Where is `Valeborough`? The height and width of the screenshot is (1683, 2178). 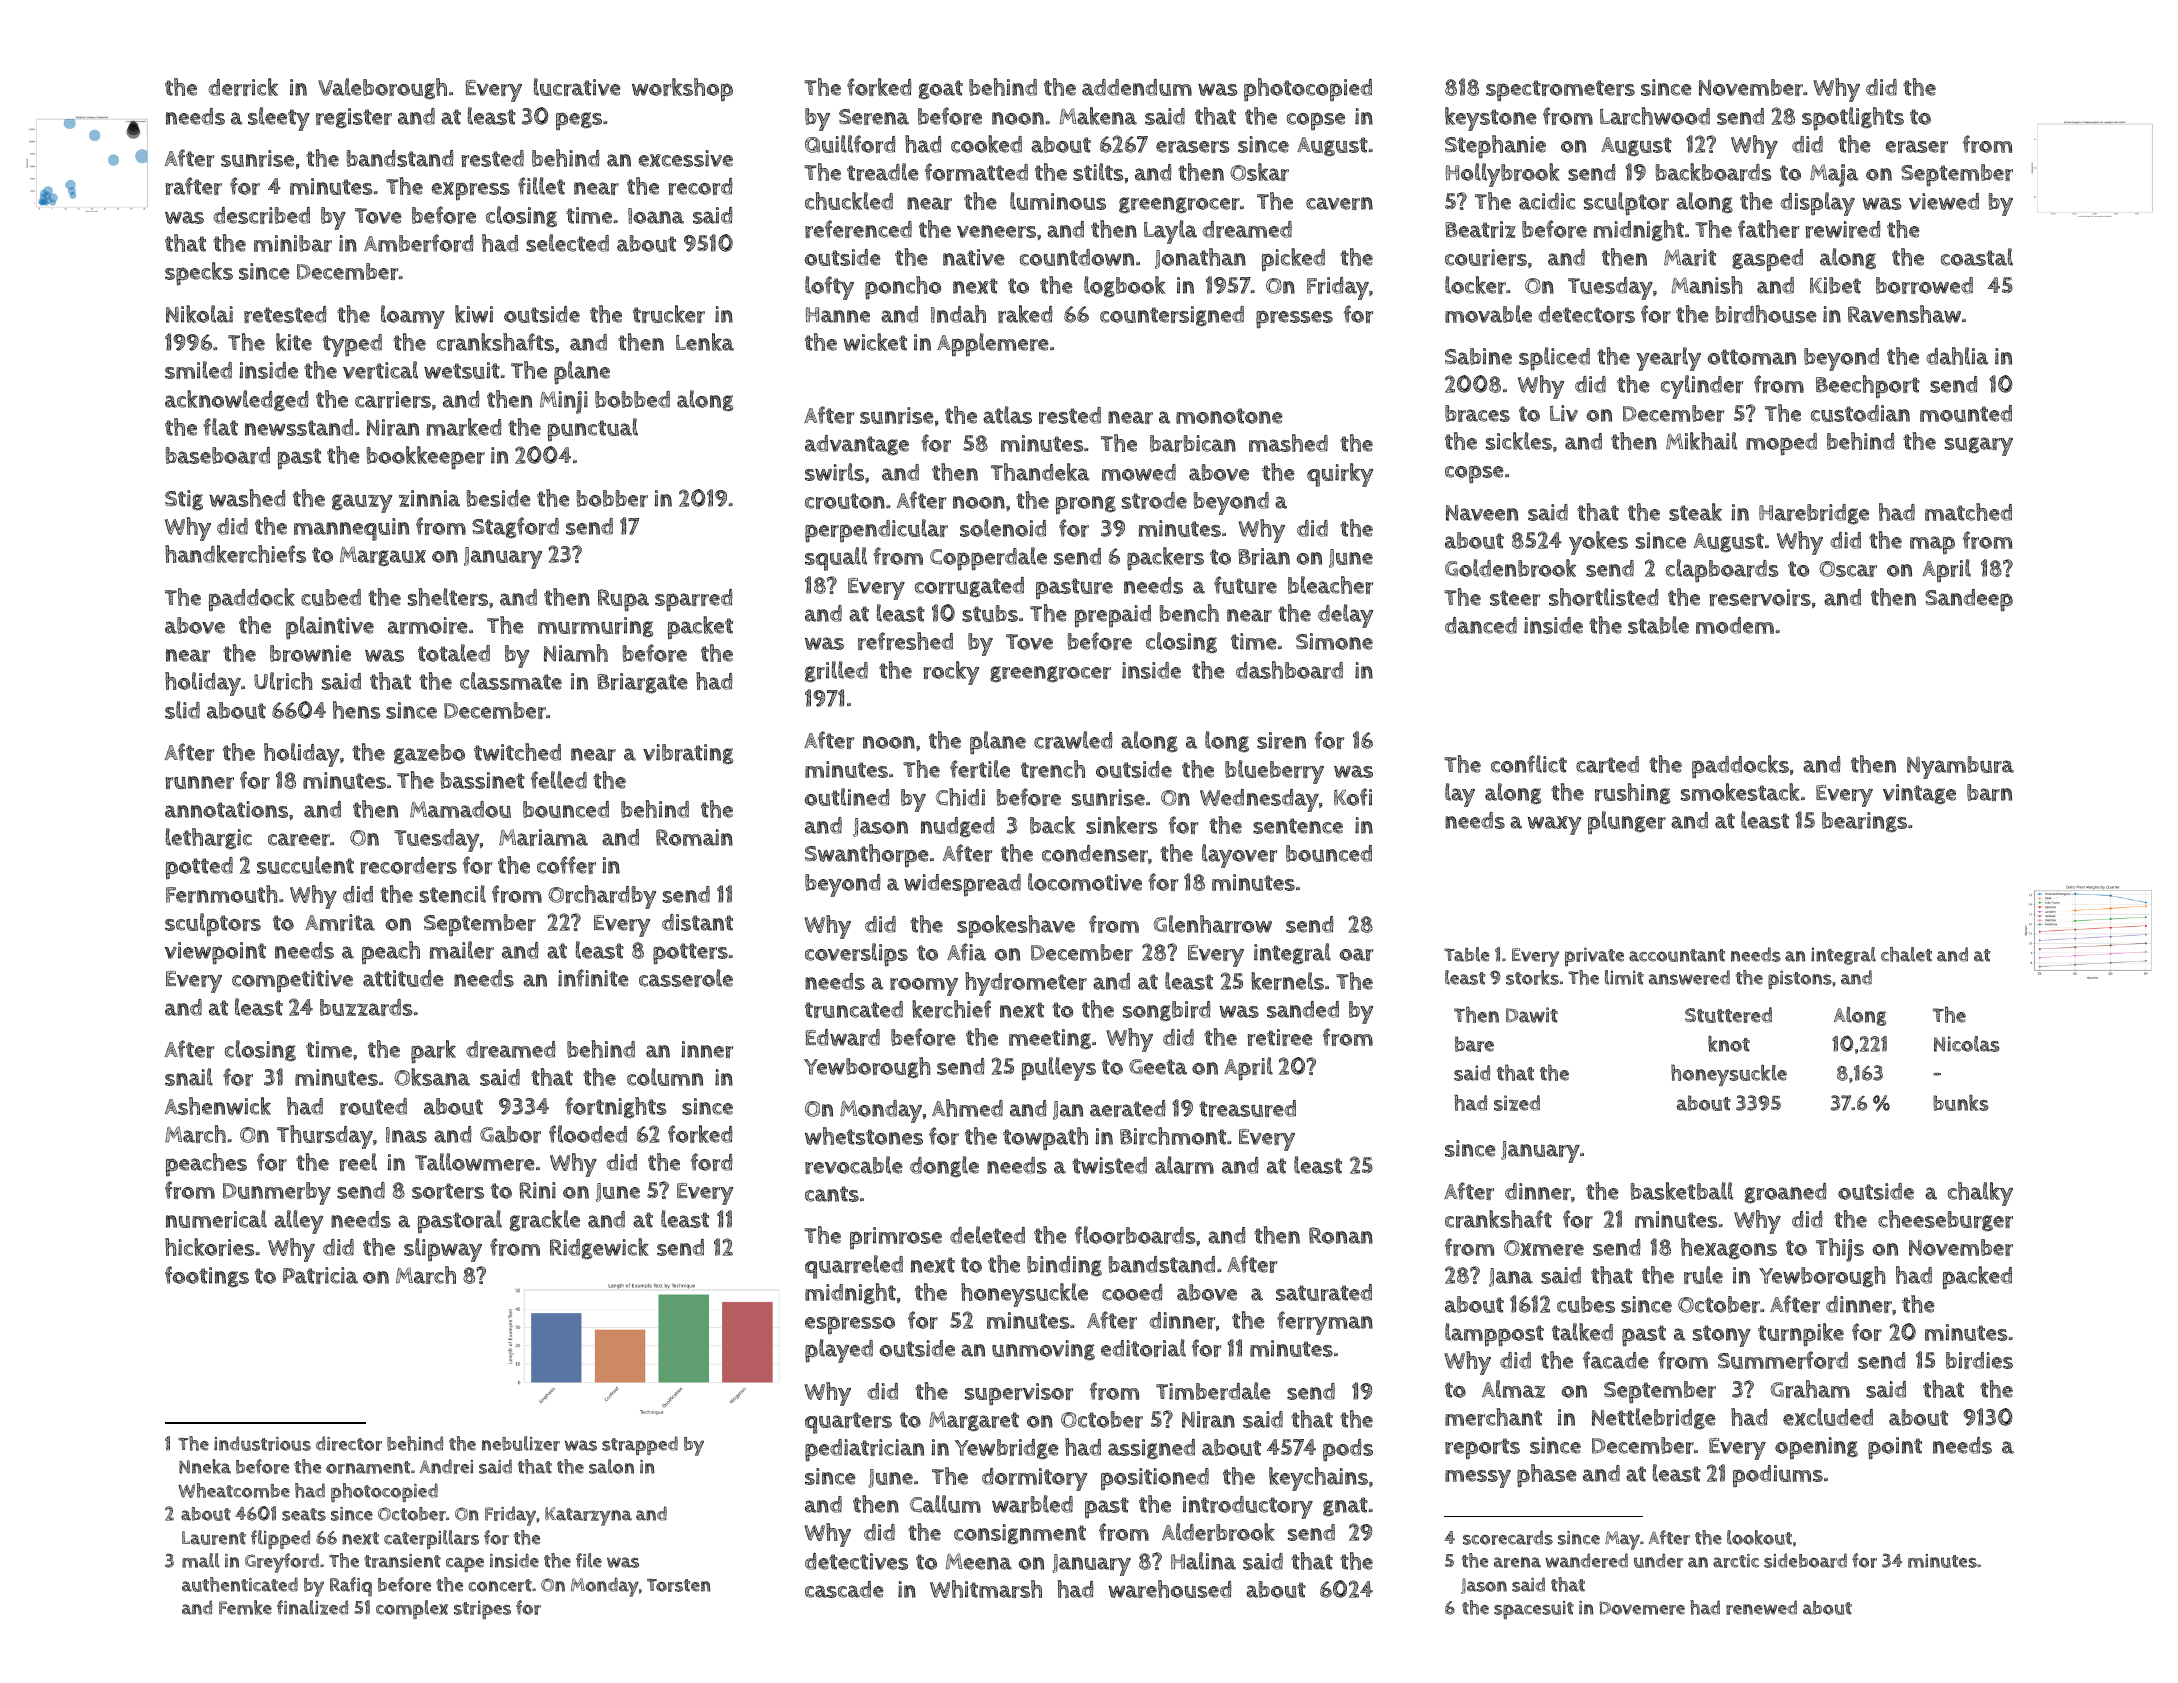
Valeborough is located at coordinates (382, 89).
